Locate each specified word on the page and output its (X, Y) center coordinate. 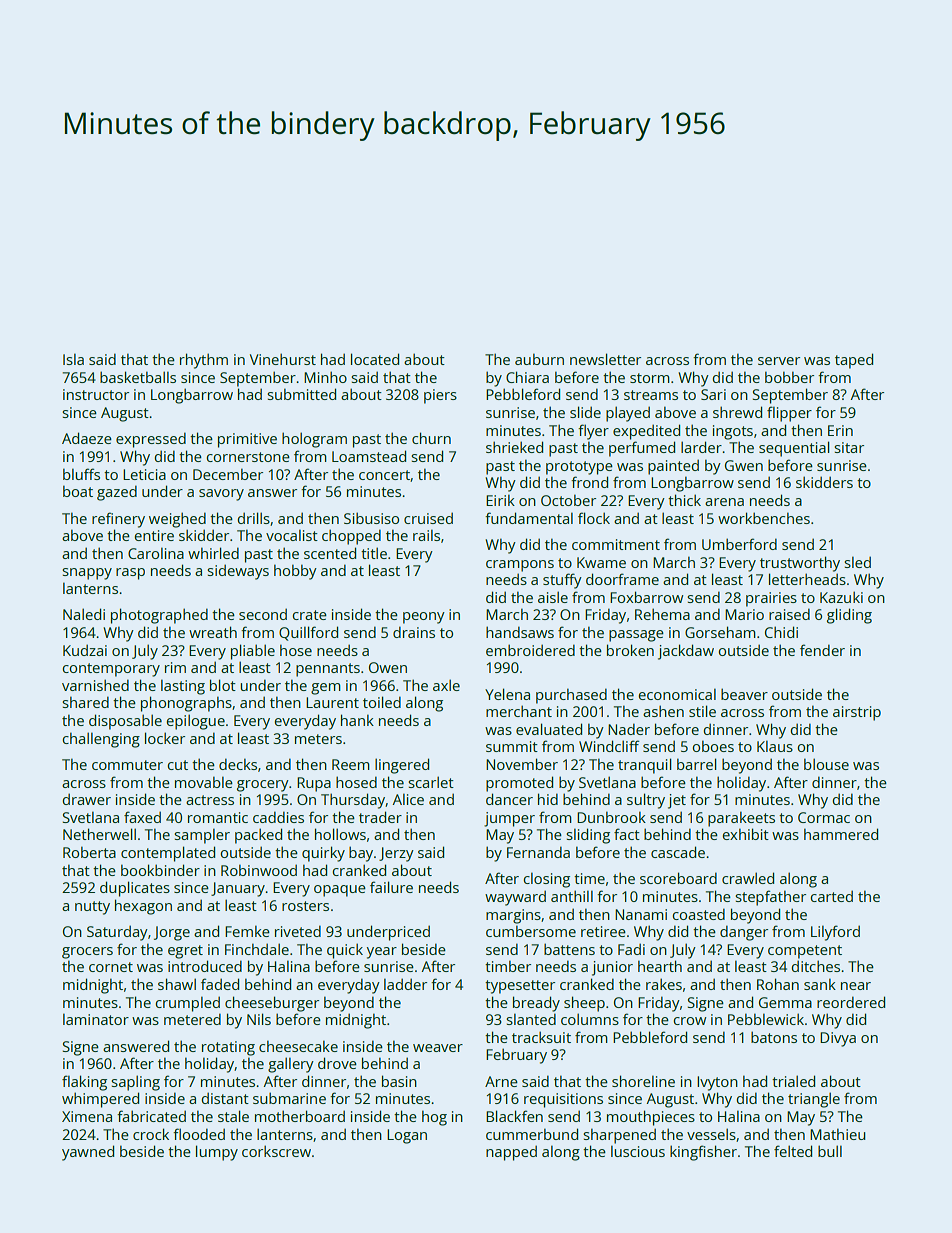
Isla (73, 359)
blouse (826, 764)
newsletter (605, 359)
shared (85, 702)
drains (414, 632)
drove (337, 1063)
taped (854, 361)
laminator (96, 1019)
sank (820, 984)
